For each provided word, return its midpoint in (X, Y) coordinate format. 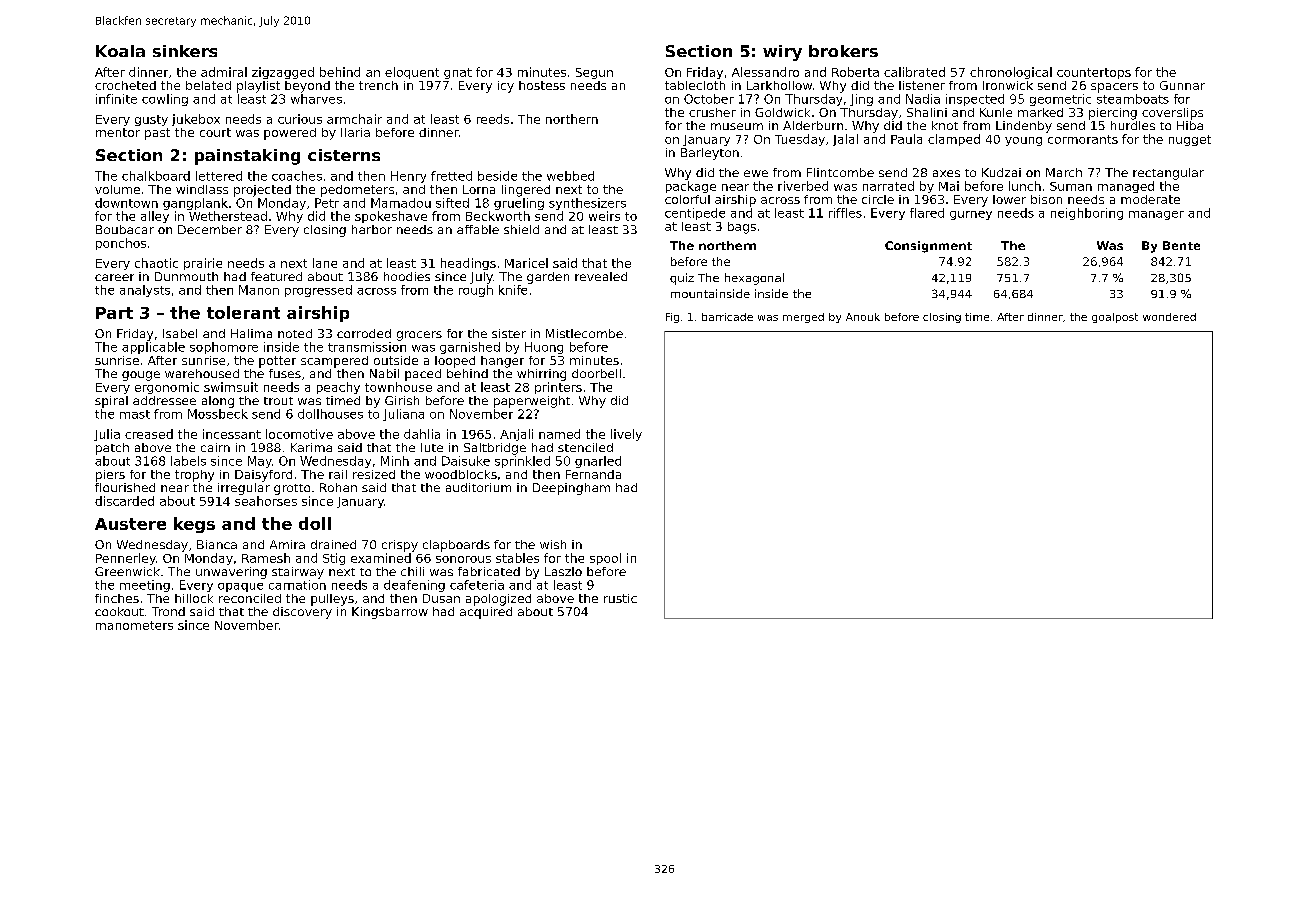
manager (1156, 215)
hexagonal (754, 279)
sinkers (185, 51)
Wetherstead (228, 216)
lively (626, 435)
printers (558, 388)
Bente (1181, 245)
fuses (285, 373)
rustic (620, 598)
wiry (782, 53)
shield (521, 229)
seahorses (266, 501)
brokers (843, 51)
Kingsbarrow (390, 613)
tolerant (243, 312)
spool (605, 559)
